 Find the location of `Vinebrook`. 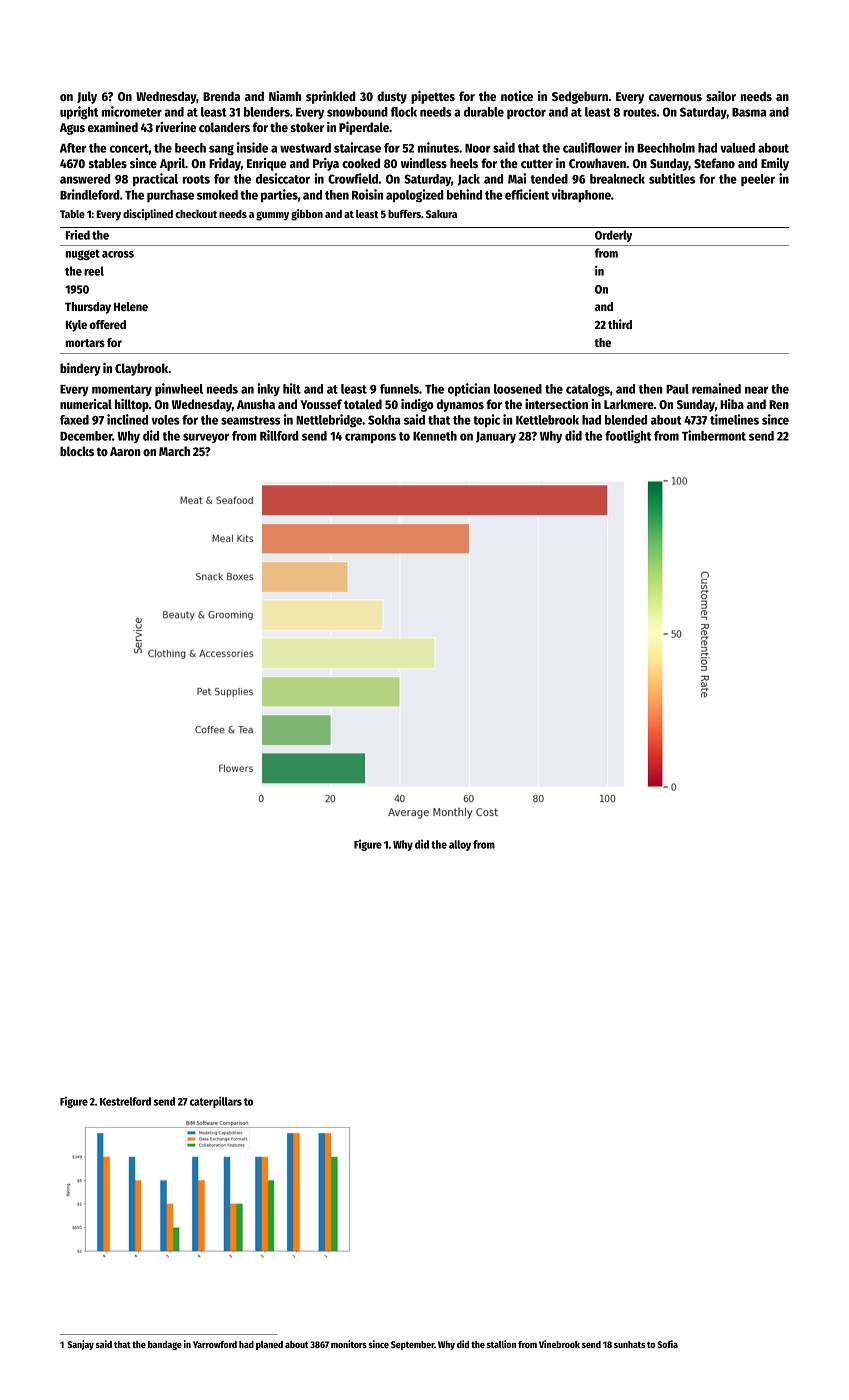

Vinebrook is located at coordinates (559, 1344).
